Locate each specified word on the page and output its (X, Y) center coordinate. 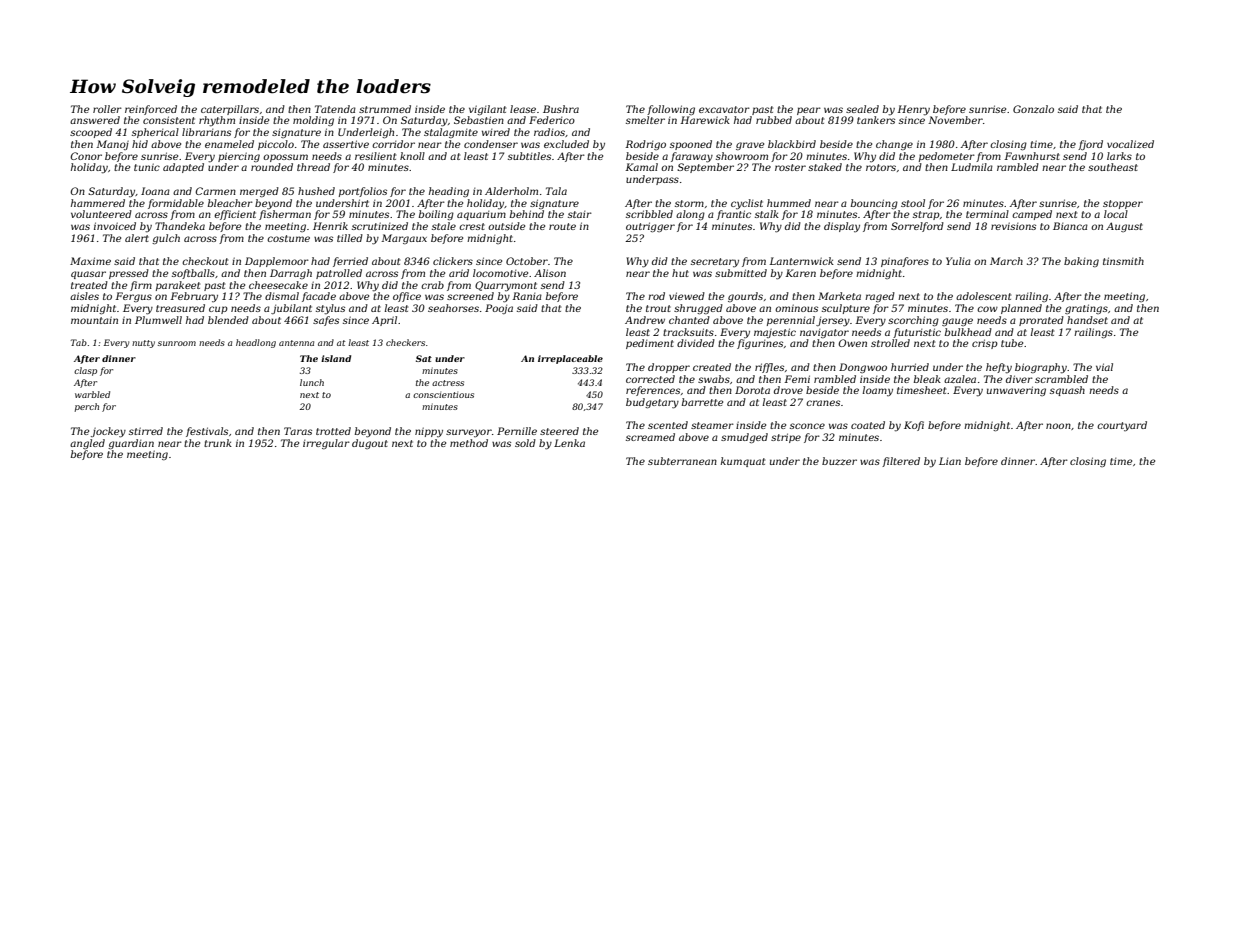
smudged (744, 438)
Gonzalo (1033, 109)
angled (87, 444)
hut (680, 273)
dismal (282, 296)
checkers (405, 342)
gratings (1086, 309)
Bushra (561, 109)
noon (1058, 426)
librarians (206, 132)
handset (1087, 320)
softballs (193, 274)
